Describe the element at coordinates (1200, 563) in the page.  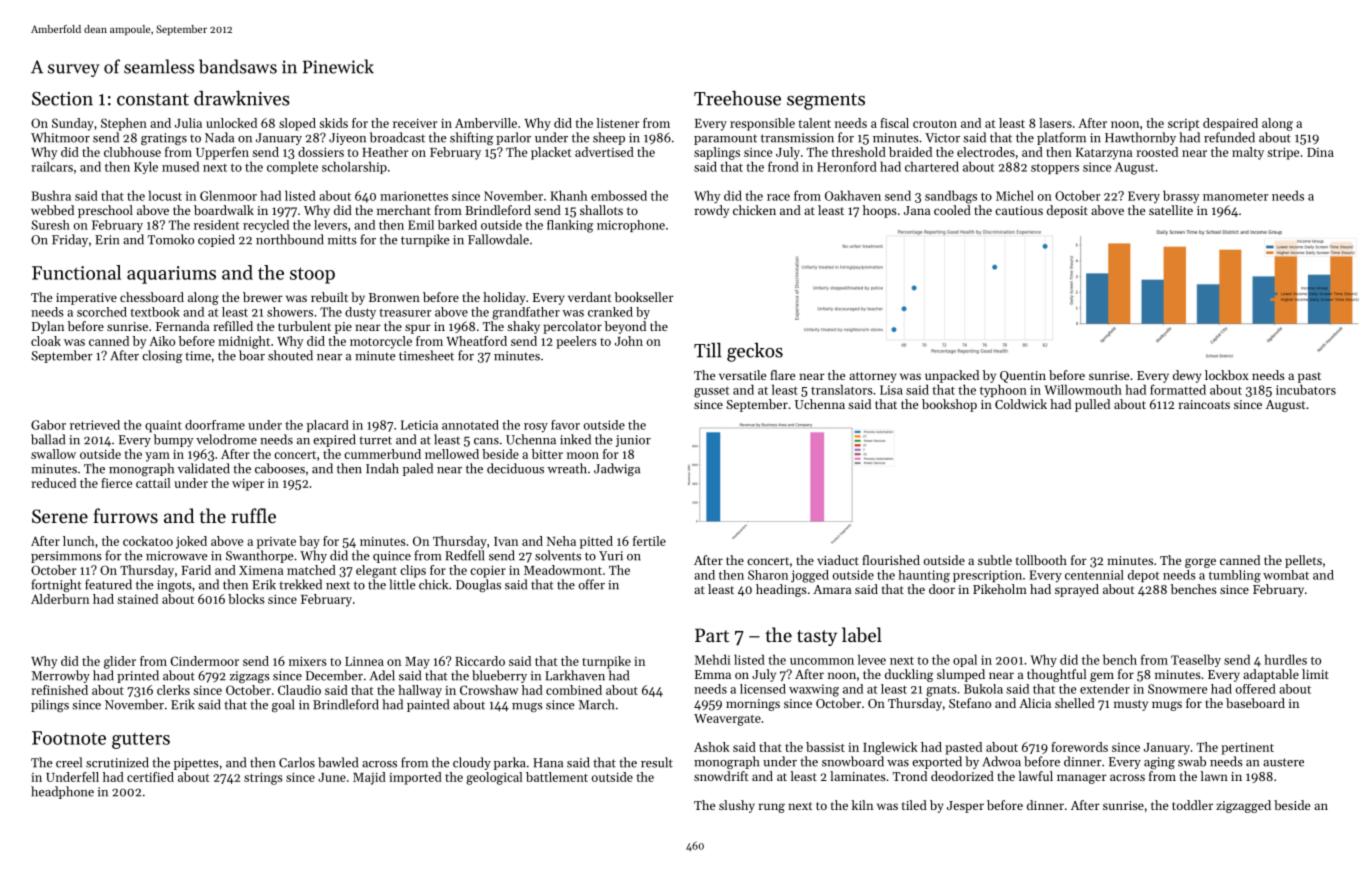
I see `gorge` at that location.
